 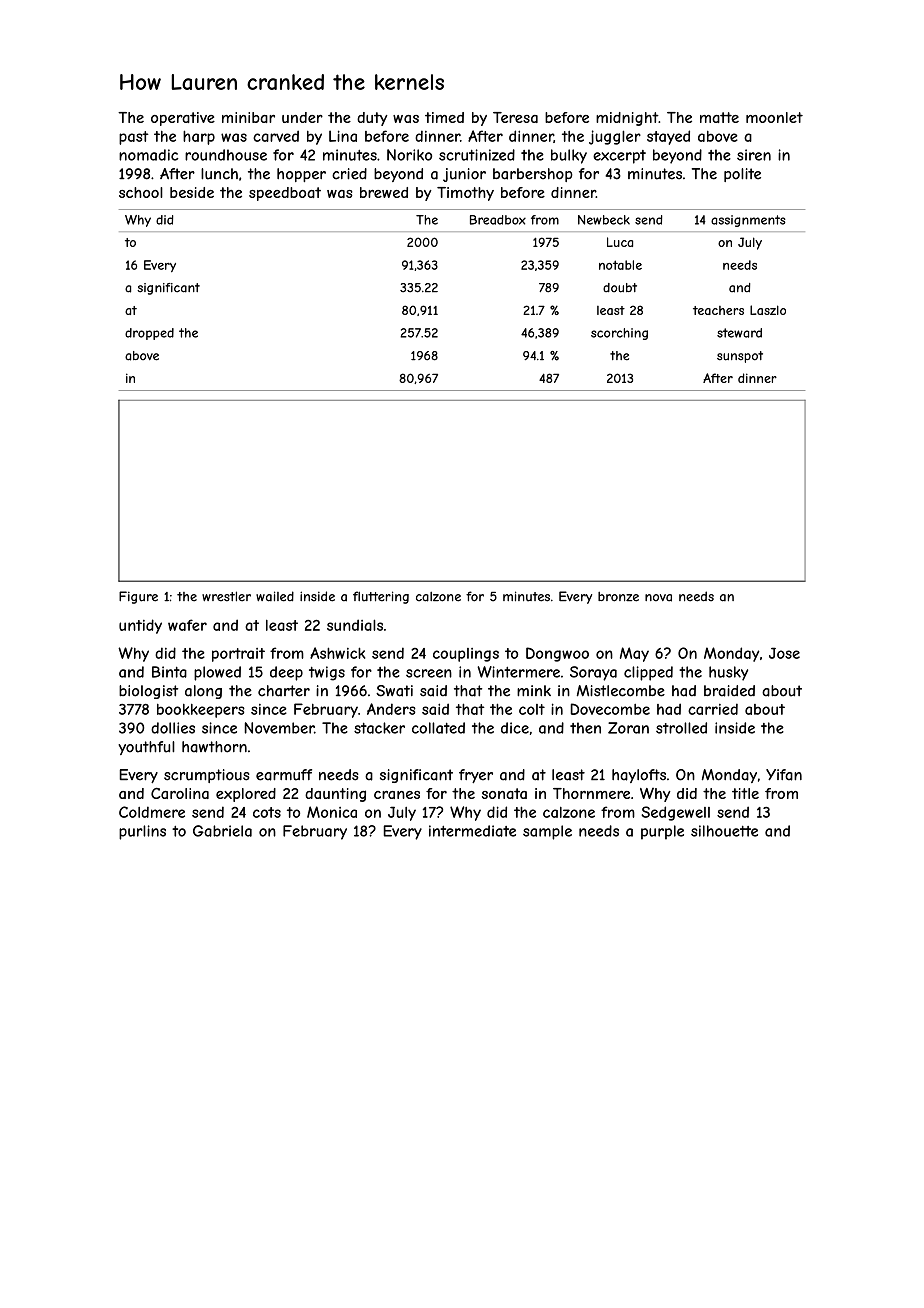 I want to click on sundials, so click(x=355, y=625).
